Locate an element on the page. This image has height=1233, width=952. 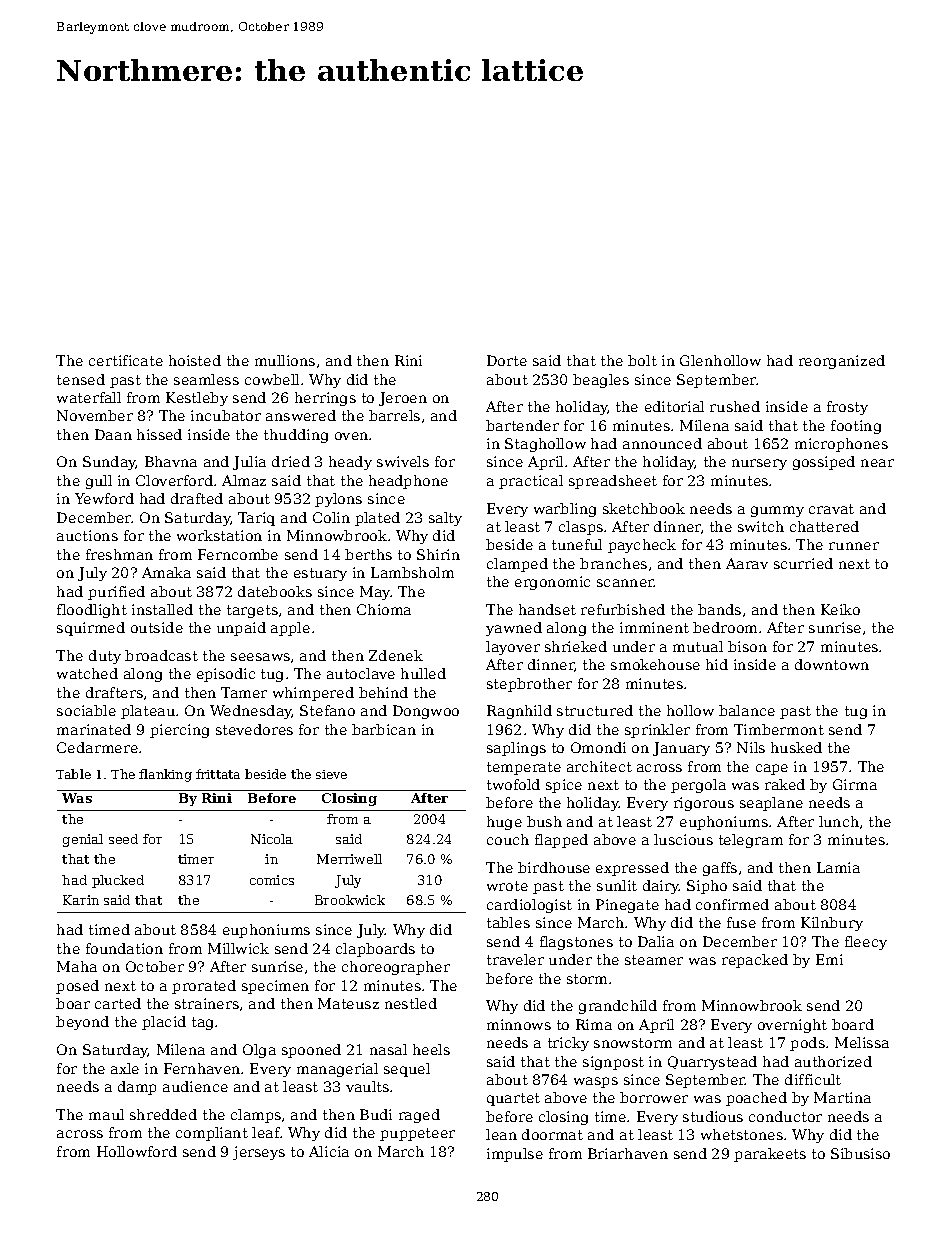
May is located at coordinates (375, 593).
